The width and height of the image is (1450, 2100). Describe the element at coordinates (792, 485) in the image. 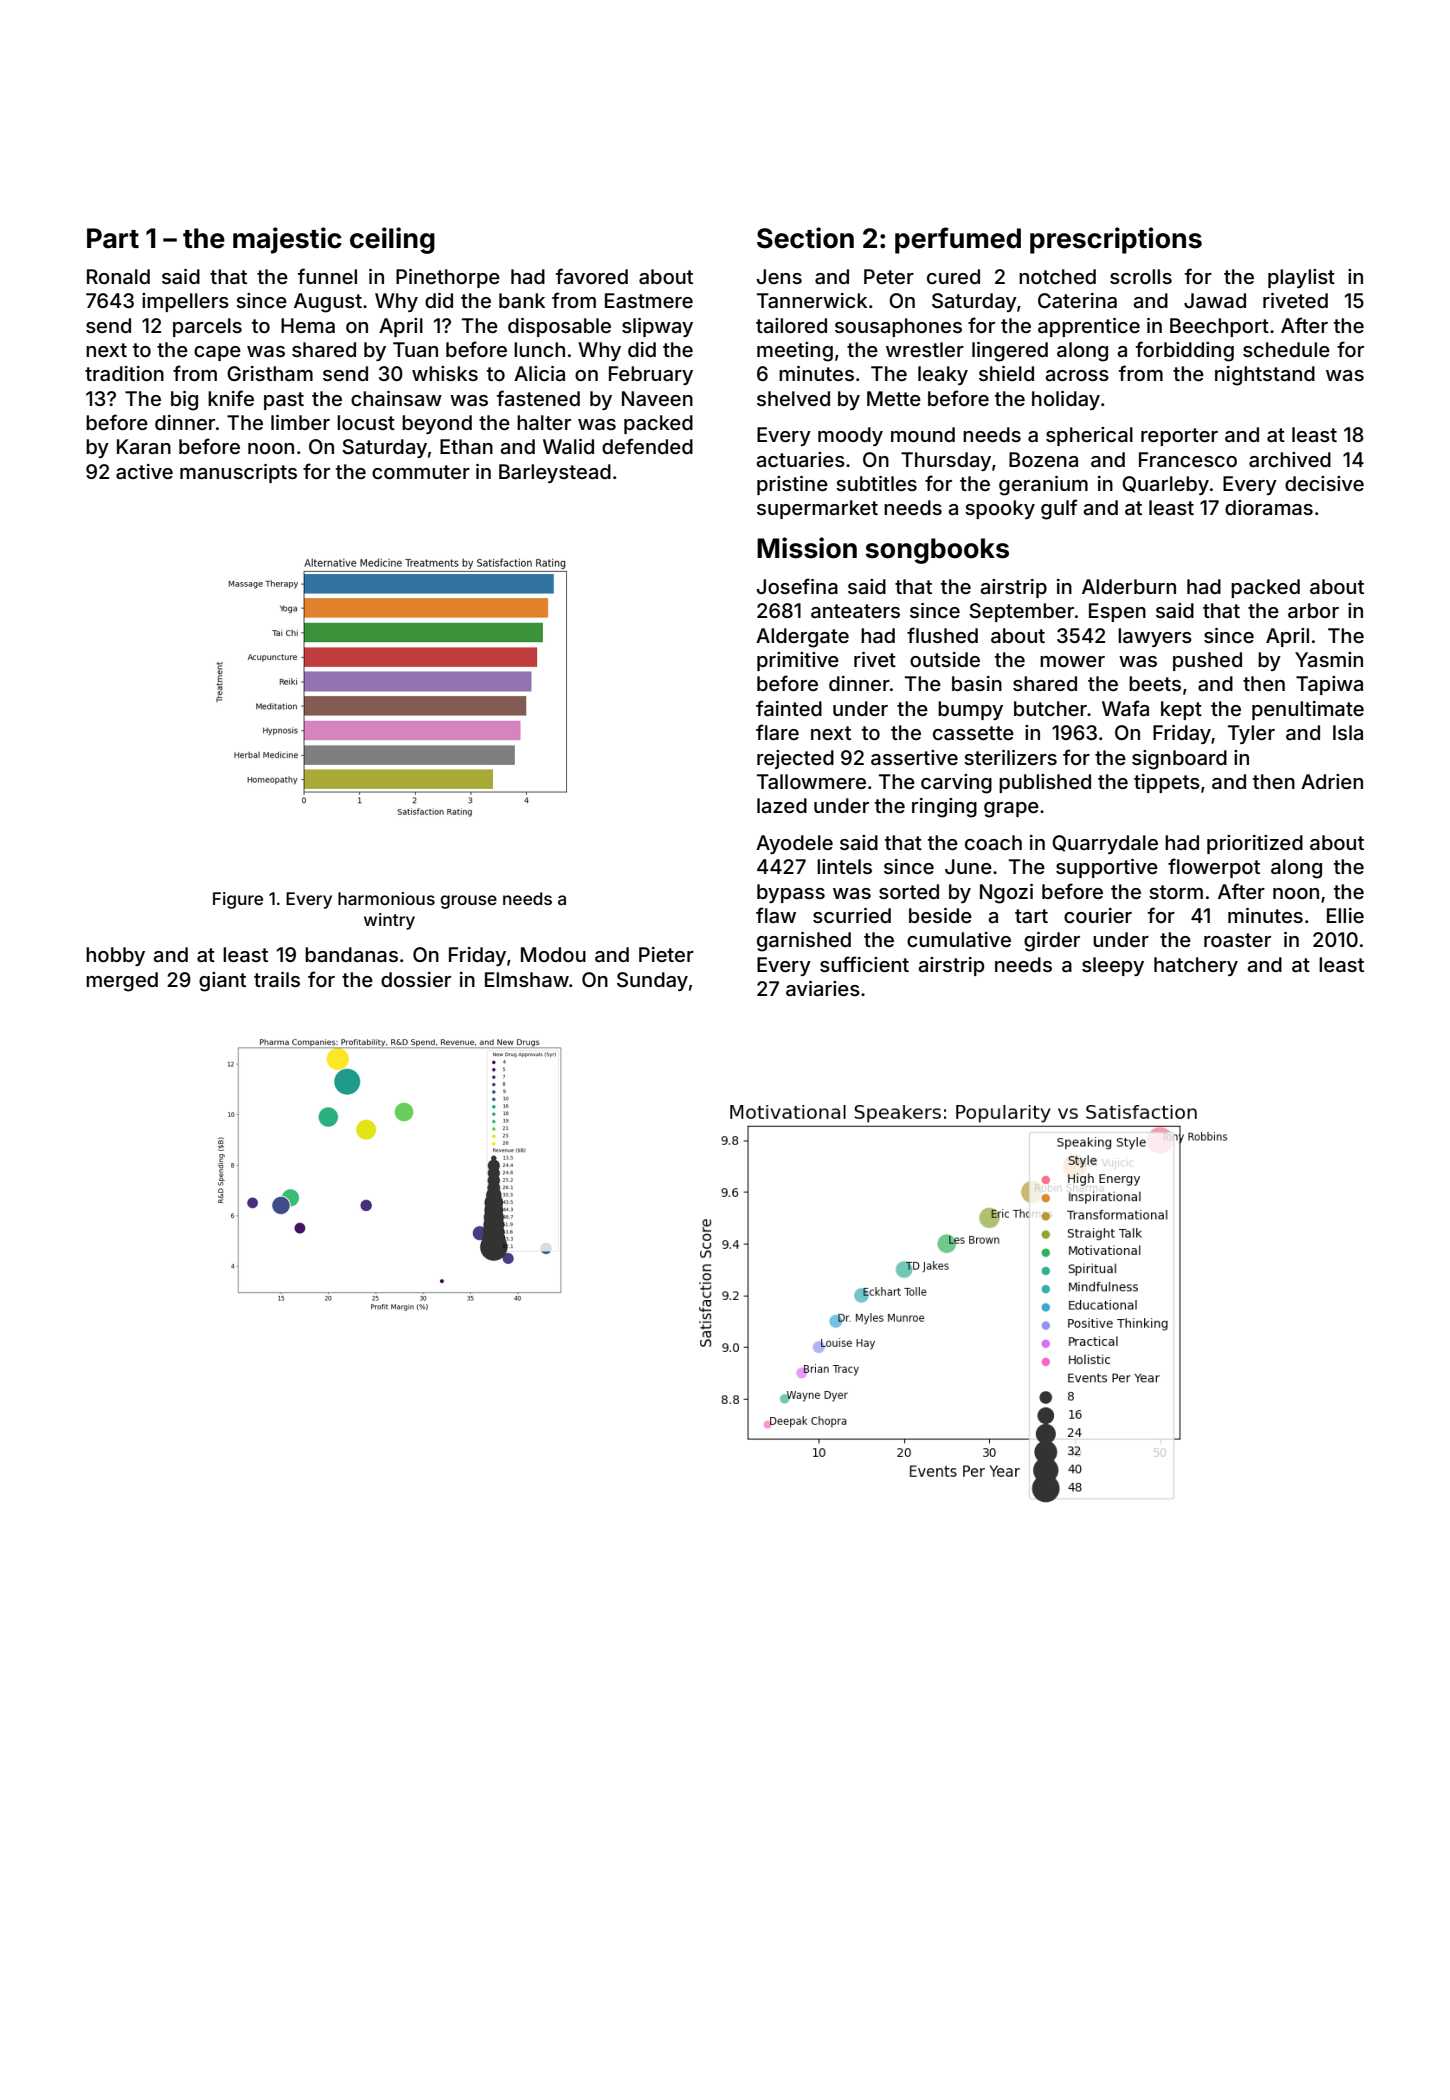

I see `pristine` at that location.
